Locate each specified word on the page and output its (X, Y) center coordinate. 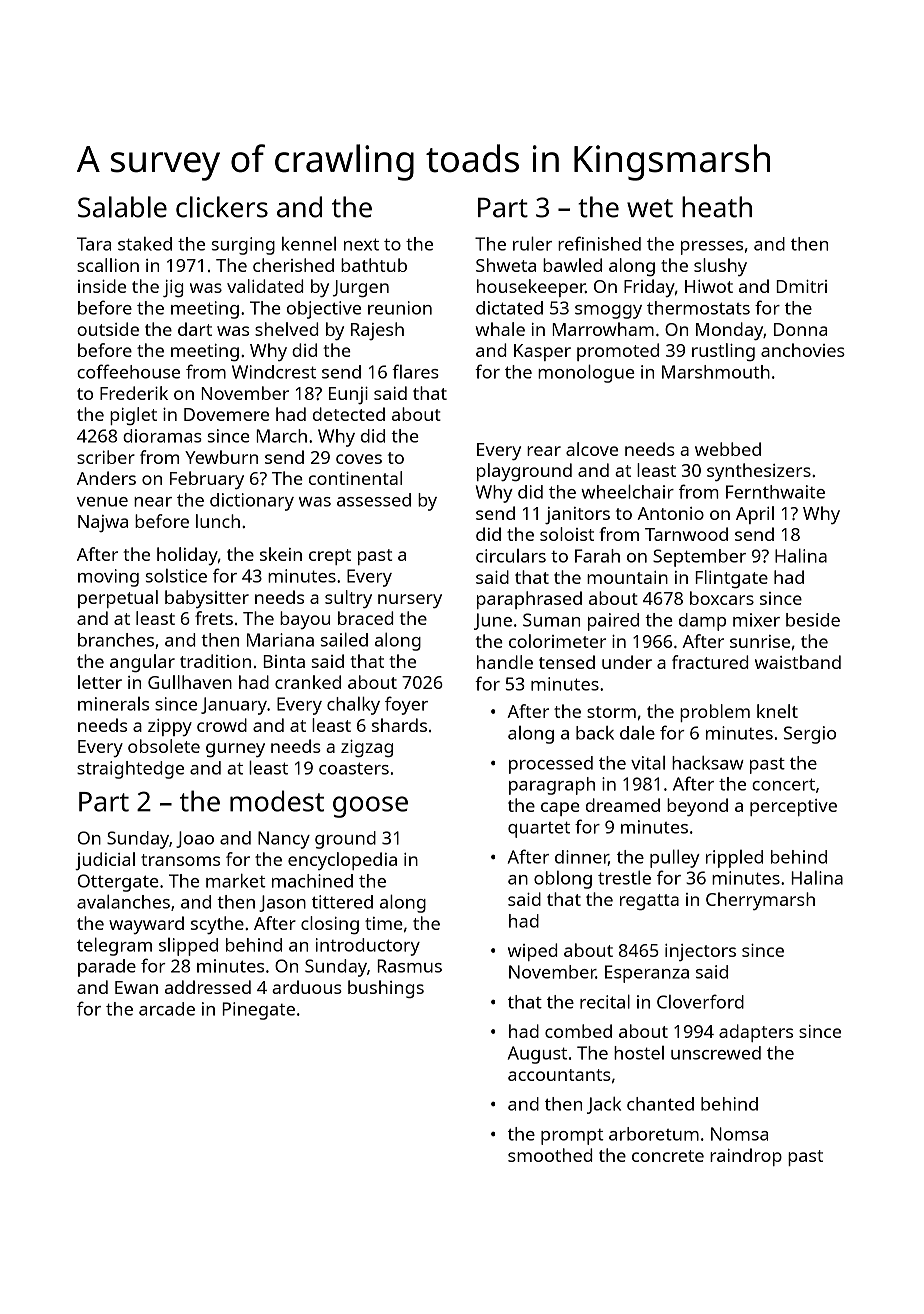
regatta (649, 902)
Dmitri (801, 286)
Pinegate (258, 1011)
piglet (133, 416)
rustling (723, 352)
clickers (222, 207)
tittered (342, 902)
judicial (105, 861)
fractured (710, 662)
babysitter (207, 599)
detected (349, 414)
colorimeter (557, 641)
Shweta (506, 265)
